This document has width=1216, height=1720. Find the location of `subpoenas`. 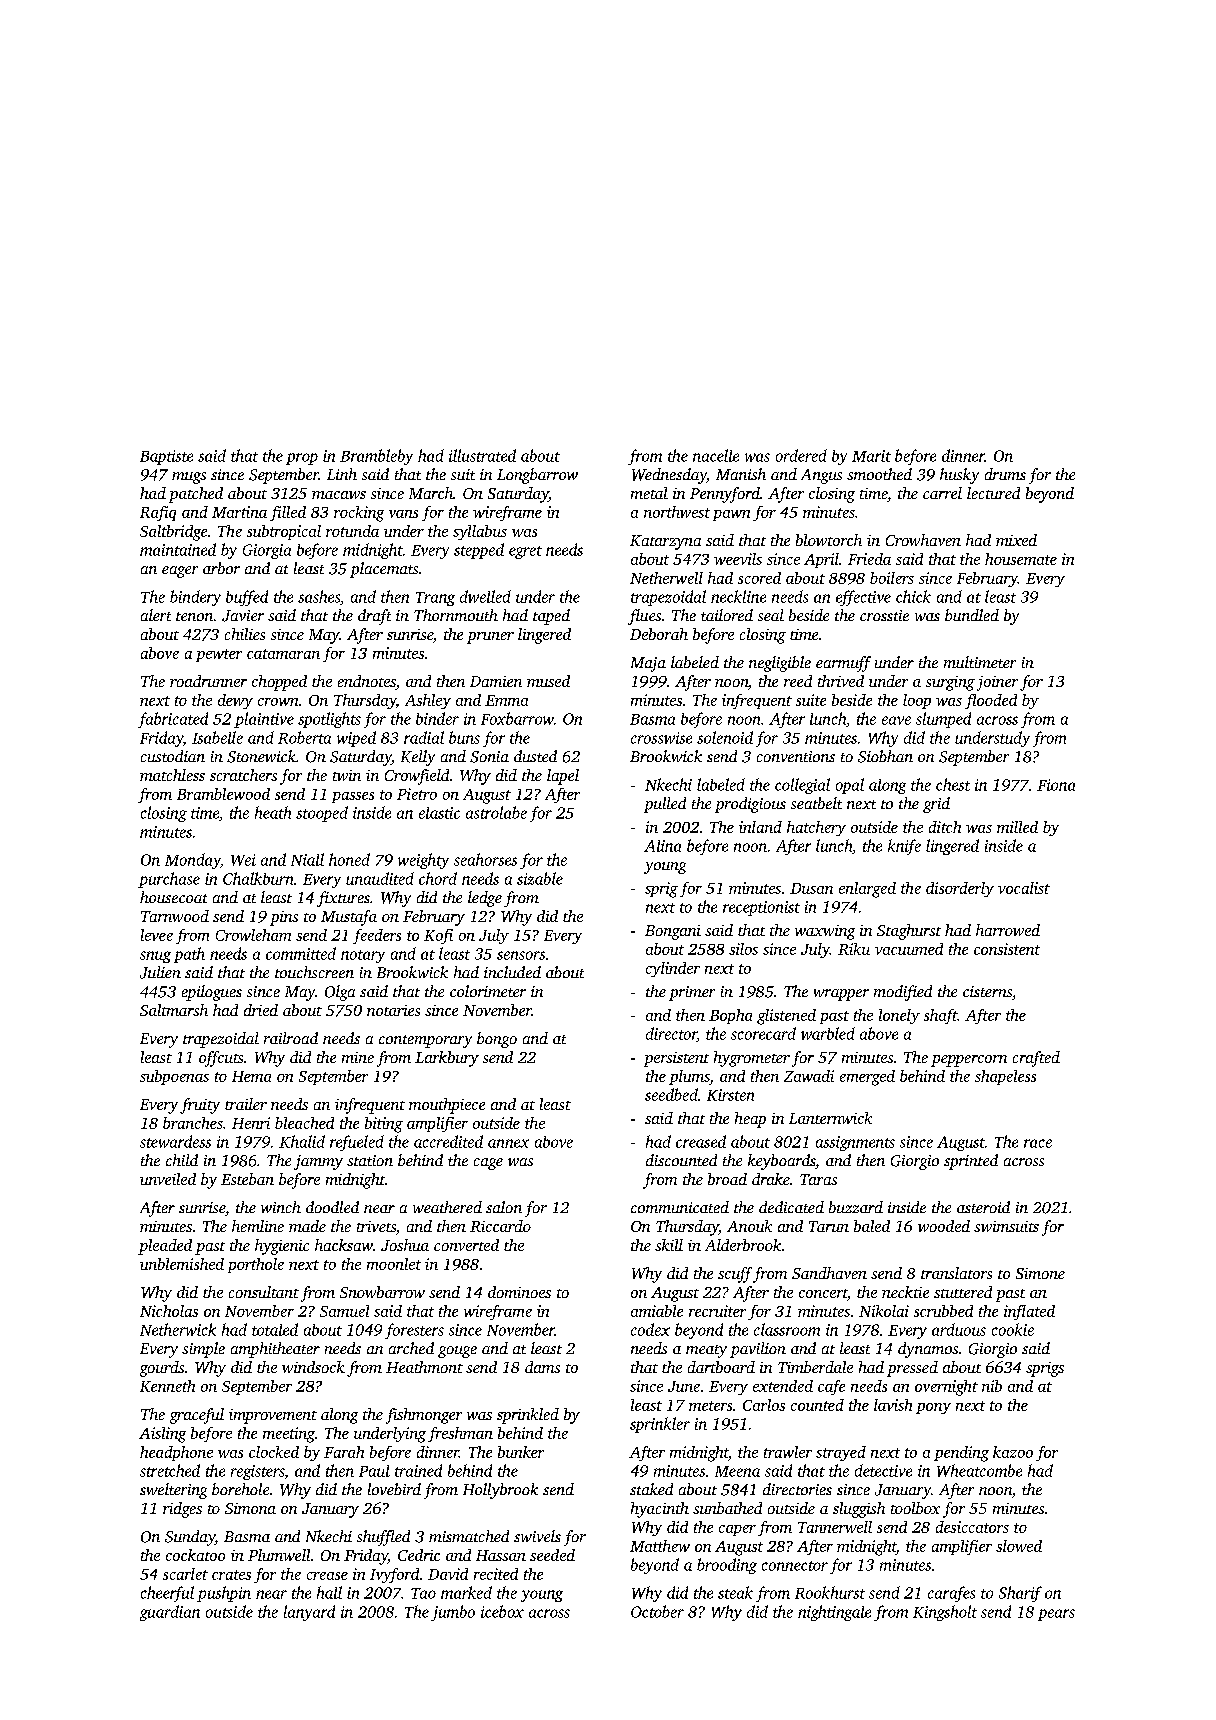

subpoenas is located at coordinates (174, 1077).
